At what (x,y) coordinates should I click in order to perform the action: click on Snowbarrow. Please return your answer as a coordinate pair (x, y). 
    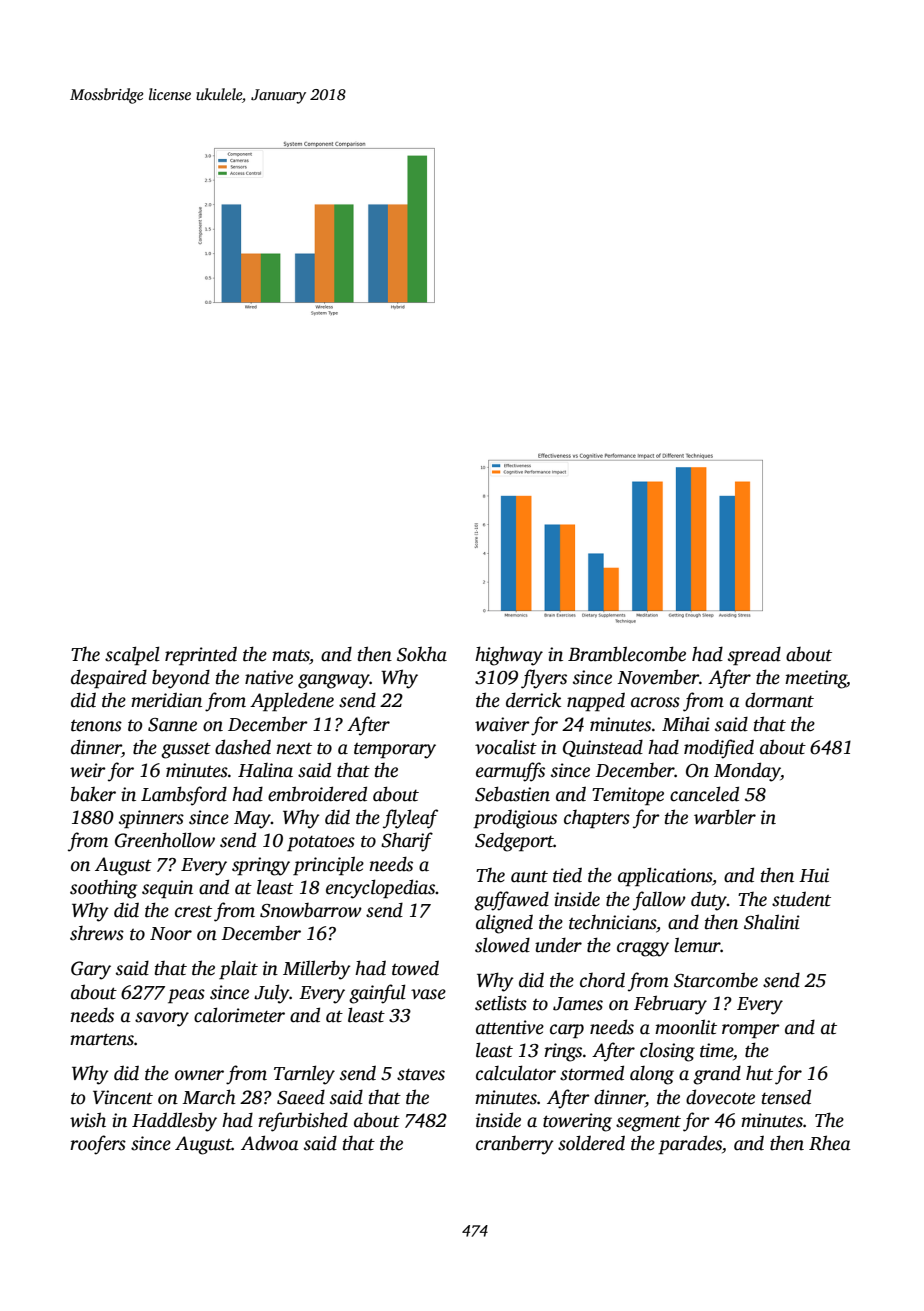
    Looking at the image, I should click on (311, 910).
